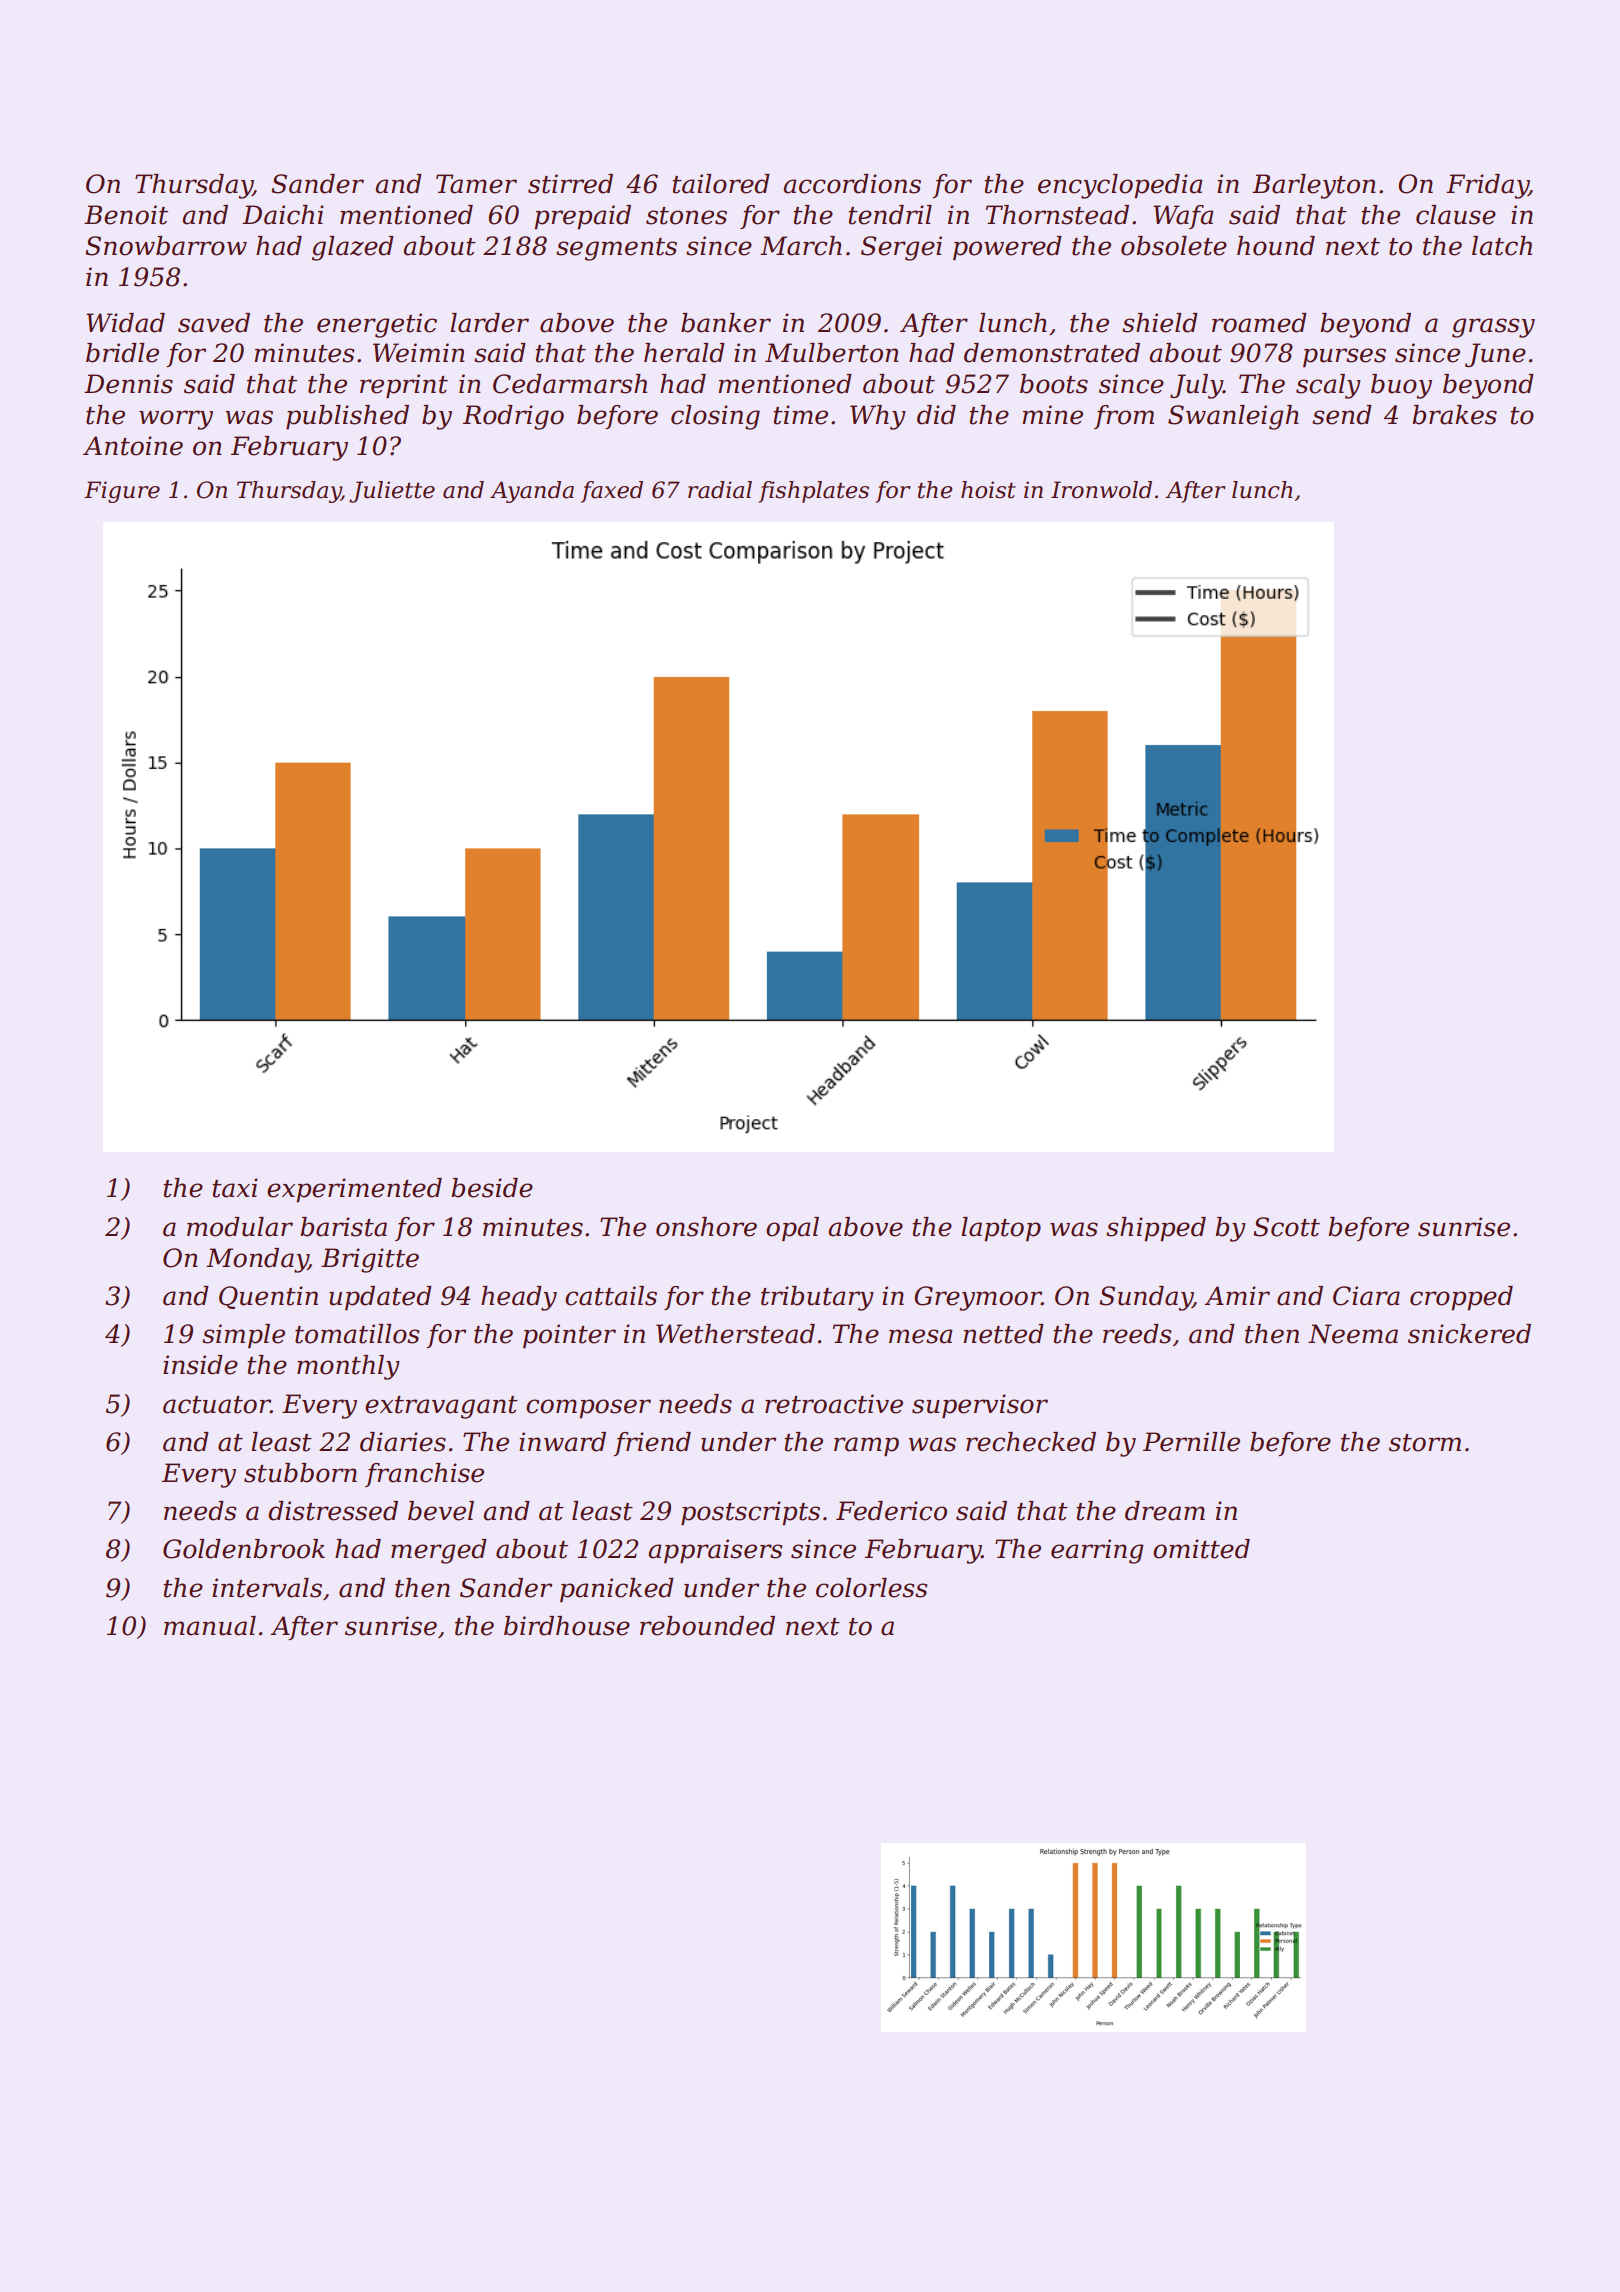  What do you see at coordinates (1454, 415) in the screenshot?
I see `brakes` at bounding box center [1454, 415].
